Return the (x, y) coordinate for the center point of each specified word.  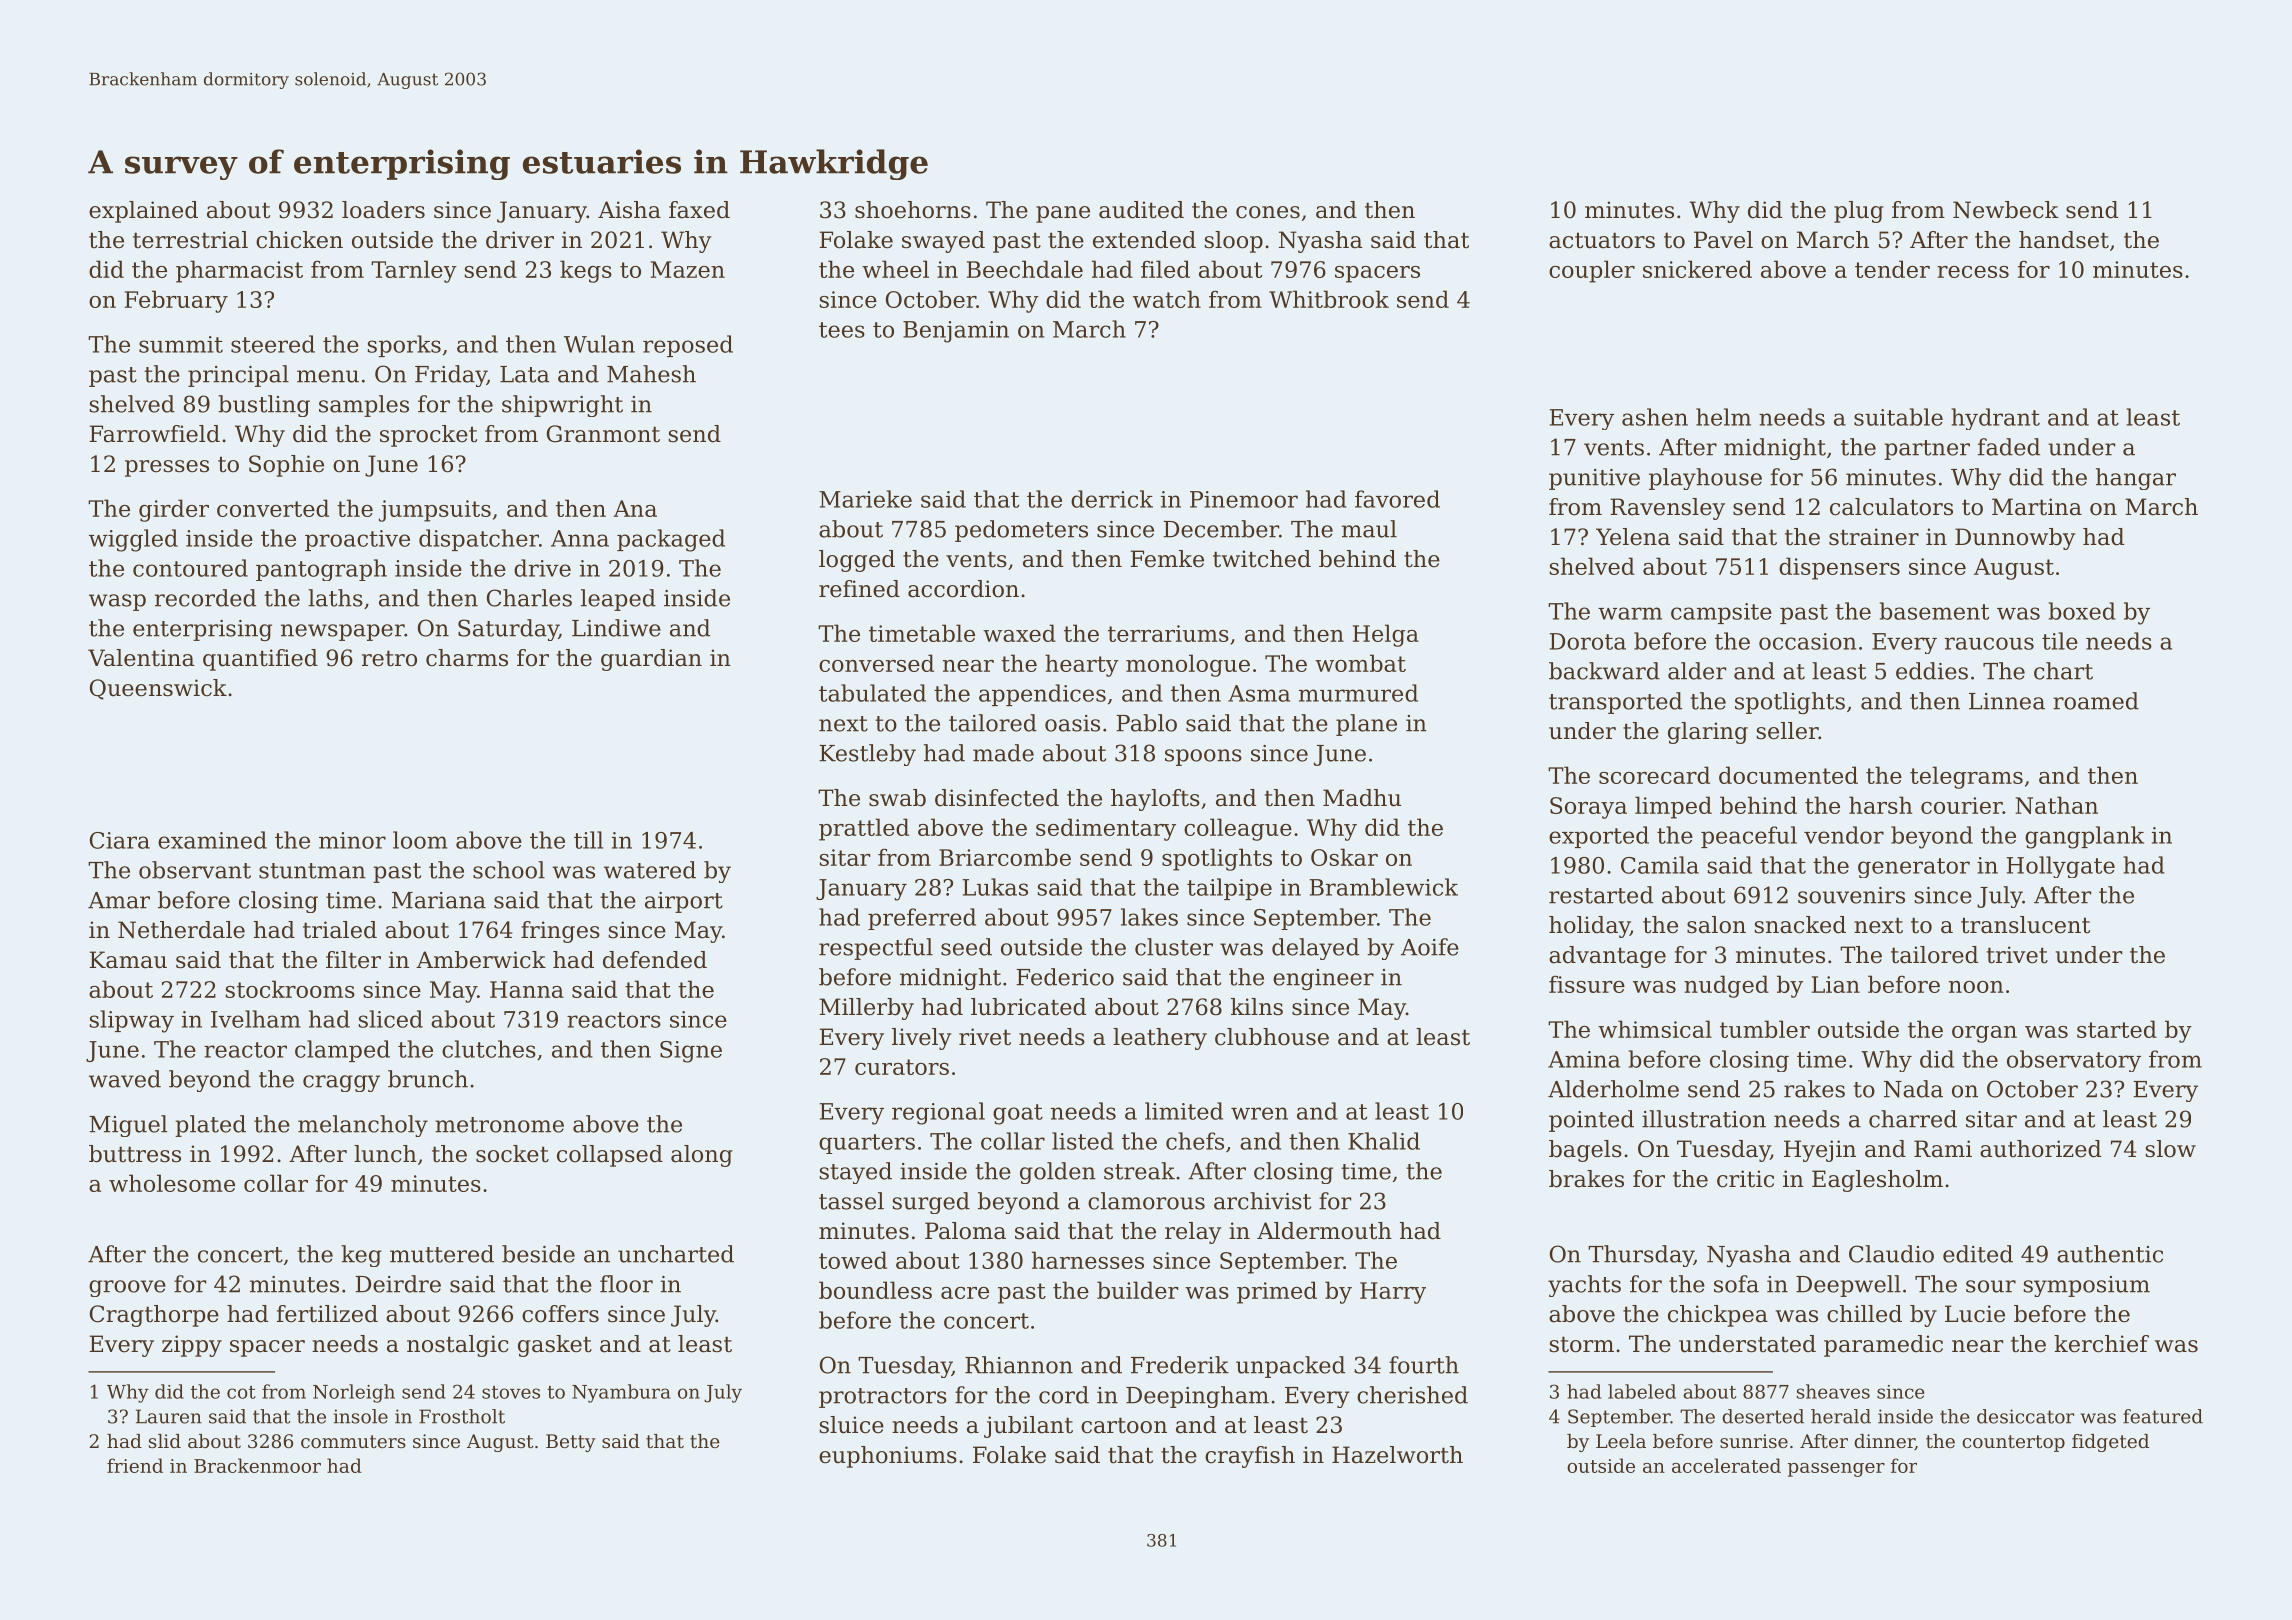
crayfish (1250, 1457)
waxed (1019, 633)
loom (420, 840)
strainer (1874, 537)
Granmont (603, 434)
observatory (2074, 1061)
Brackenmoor (257, 1465)
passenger (1836, 1470)
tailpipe (1229, 889)
